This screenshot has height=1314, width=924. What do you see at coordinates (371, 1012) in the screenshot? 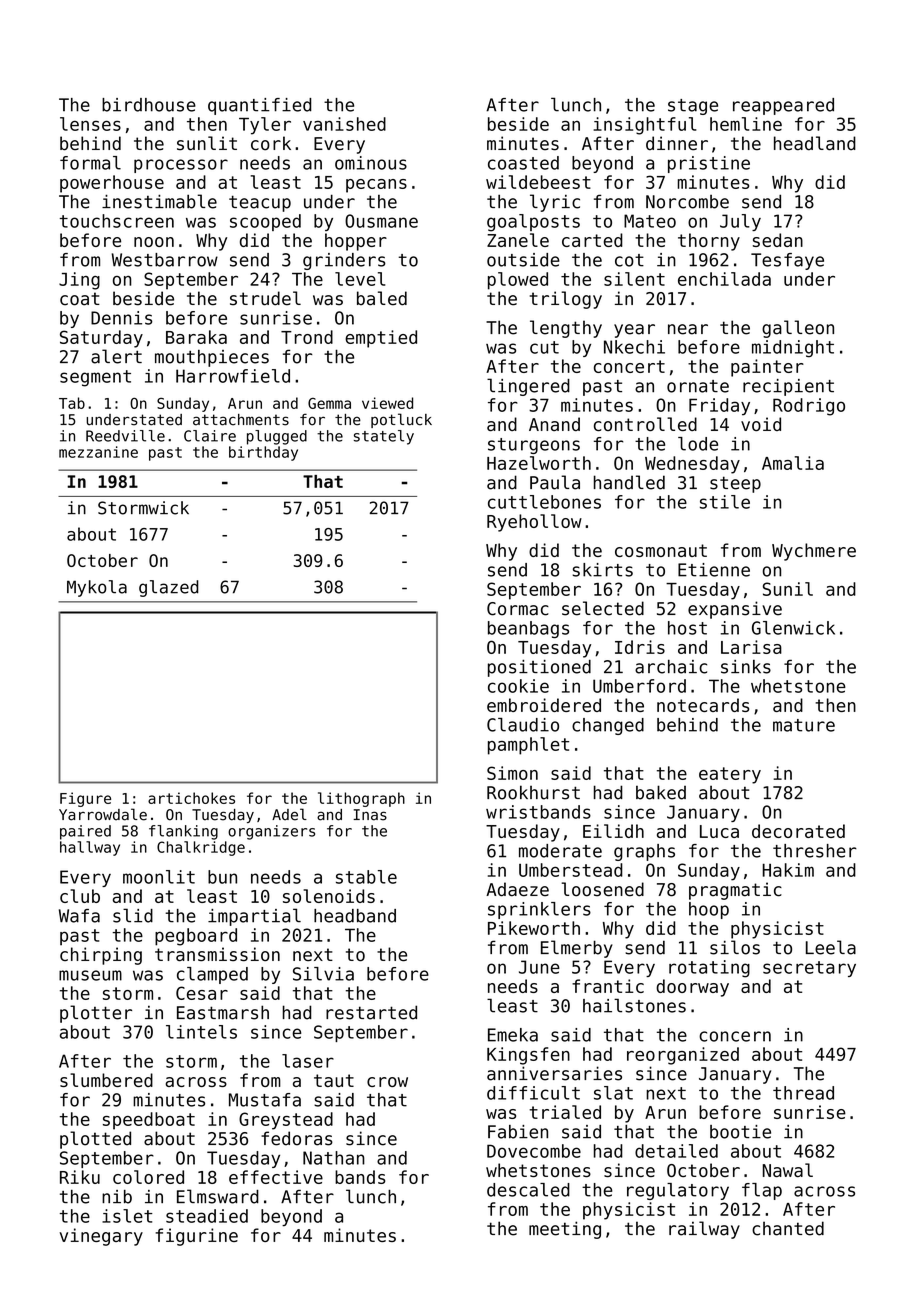
I see `restarted` at bounding box center [371, 1012].
